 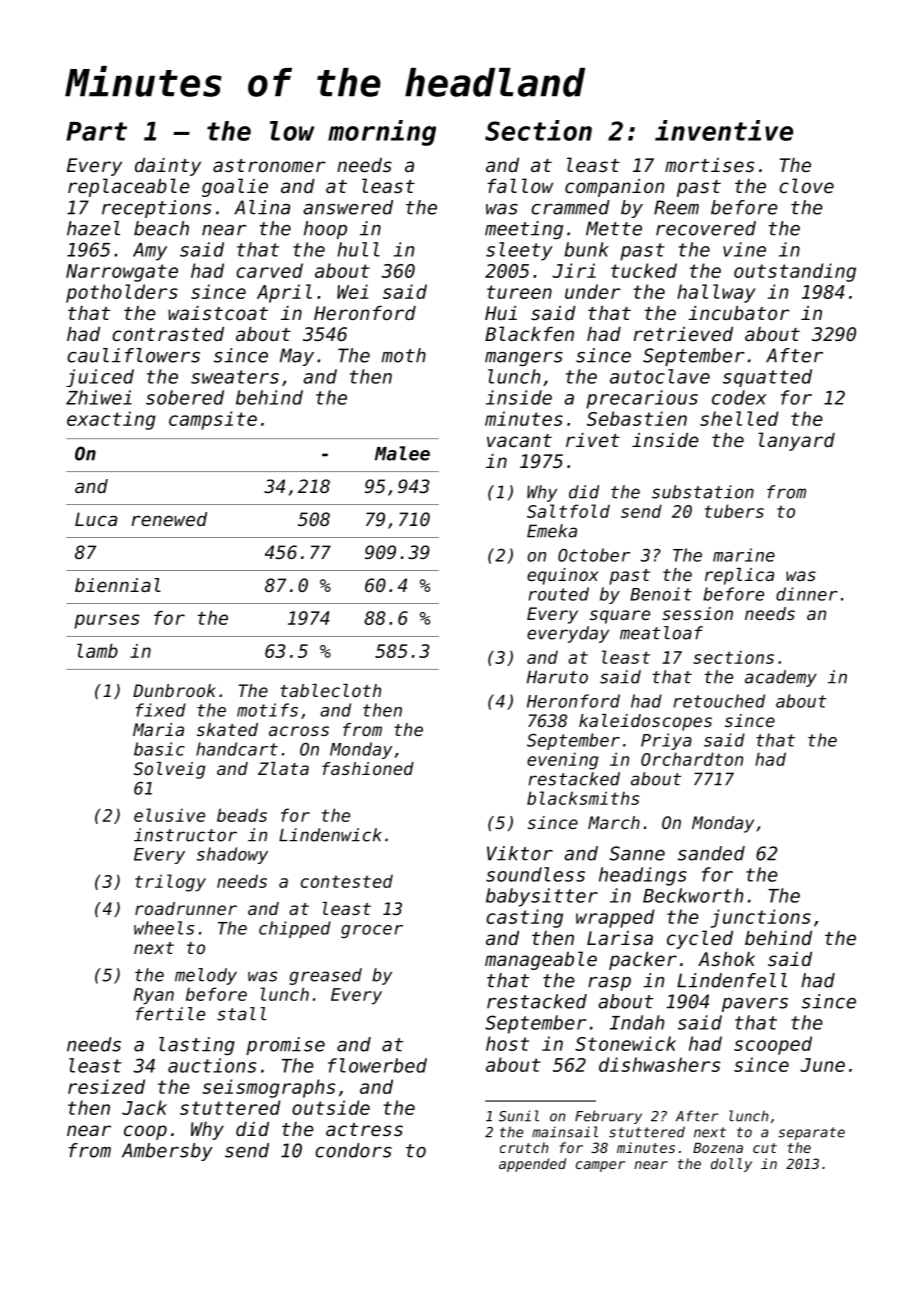 What do you see at coordinates (807, 594) in the screenshot?
I see `dinner` at bounding box center [807, 594].
